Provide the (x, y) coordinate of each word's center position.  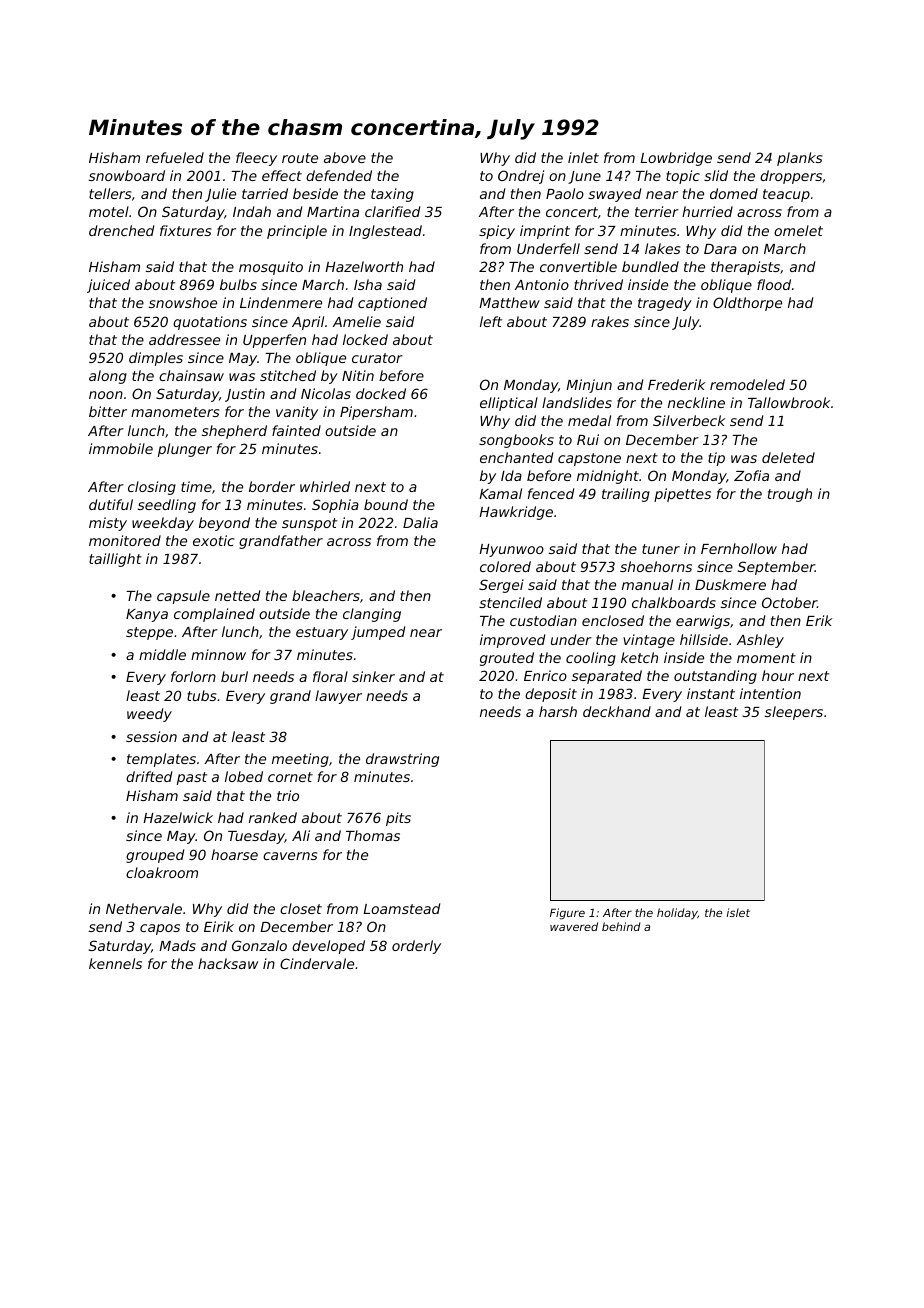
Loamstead (401, 908)
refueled (175, 157)
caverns (290, 856)
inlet (583, 157)
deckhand (617, 711)
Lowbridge (676, 159)
